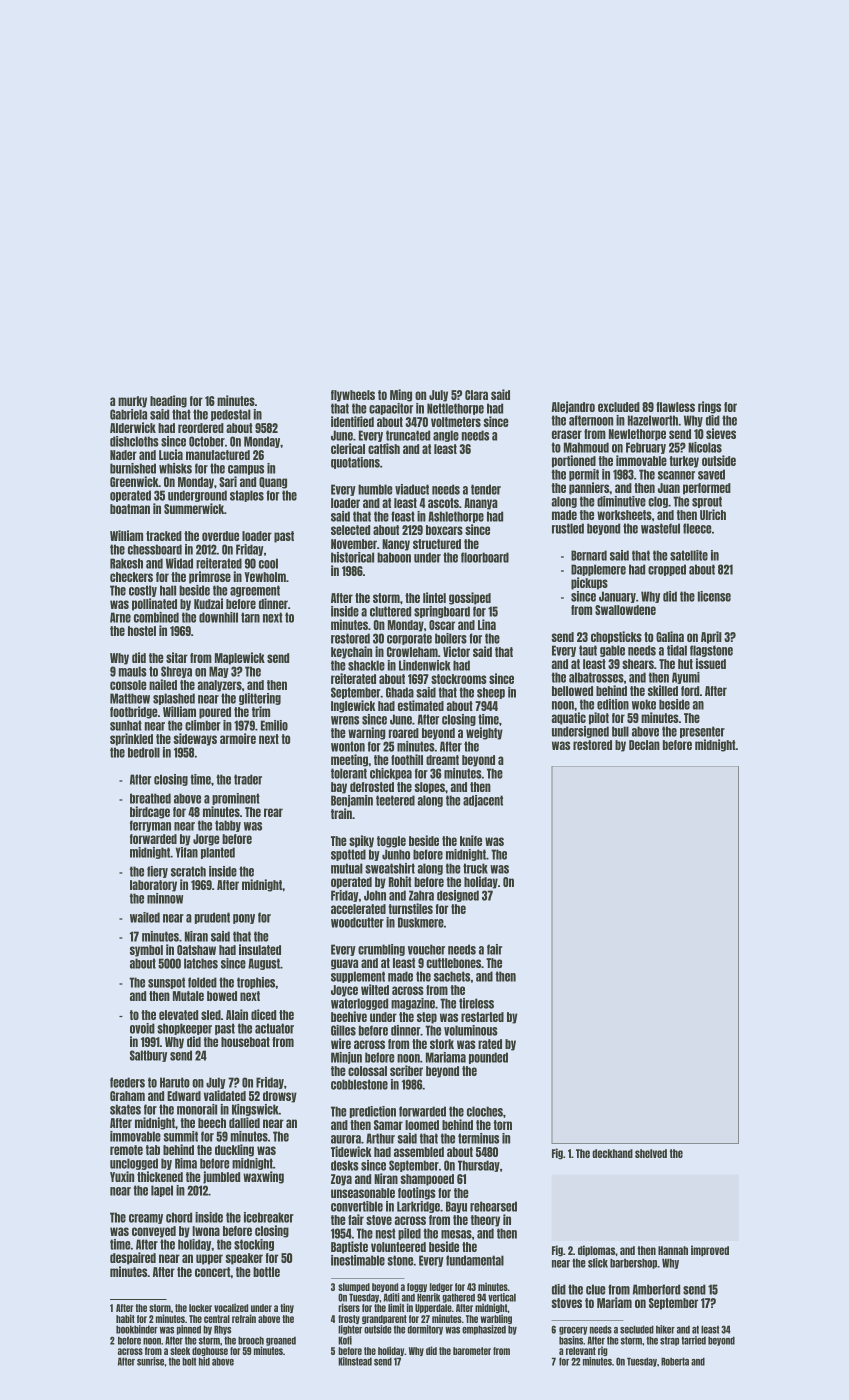 This image has height=1400, width=849. What do you see at coordinates (150, 1361) in the image?
I see `sunrise` at bounding box center [150, 1361].
